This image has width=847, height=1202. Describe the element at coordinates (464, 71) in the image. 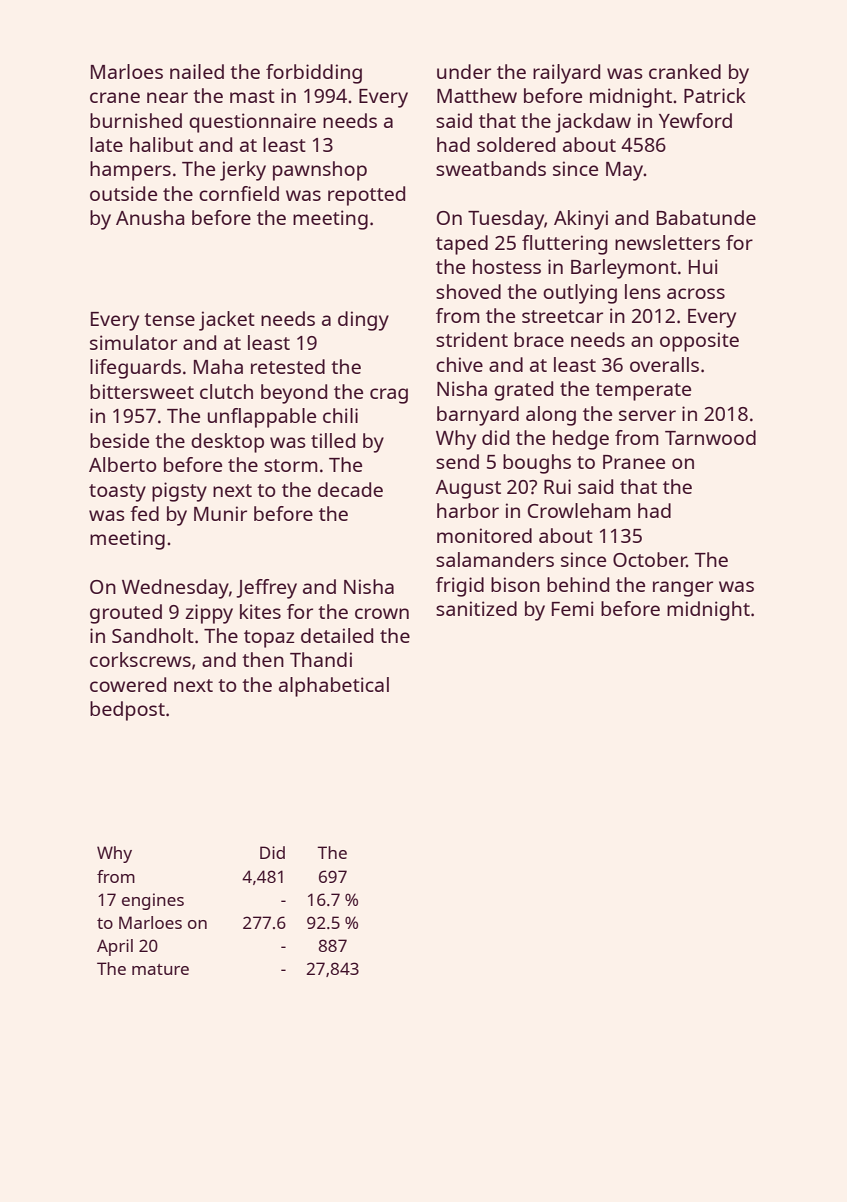

I see `under` at that location.
